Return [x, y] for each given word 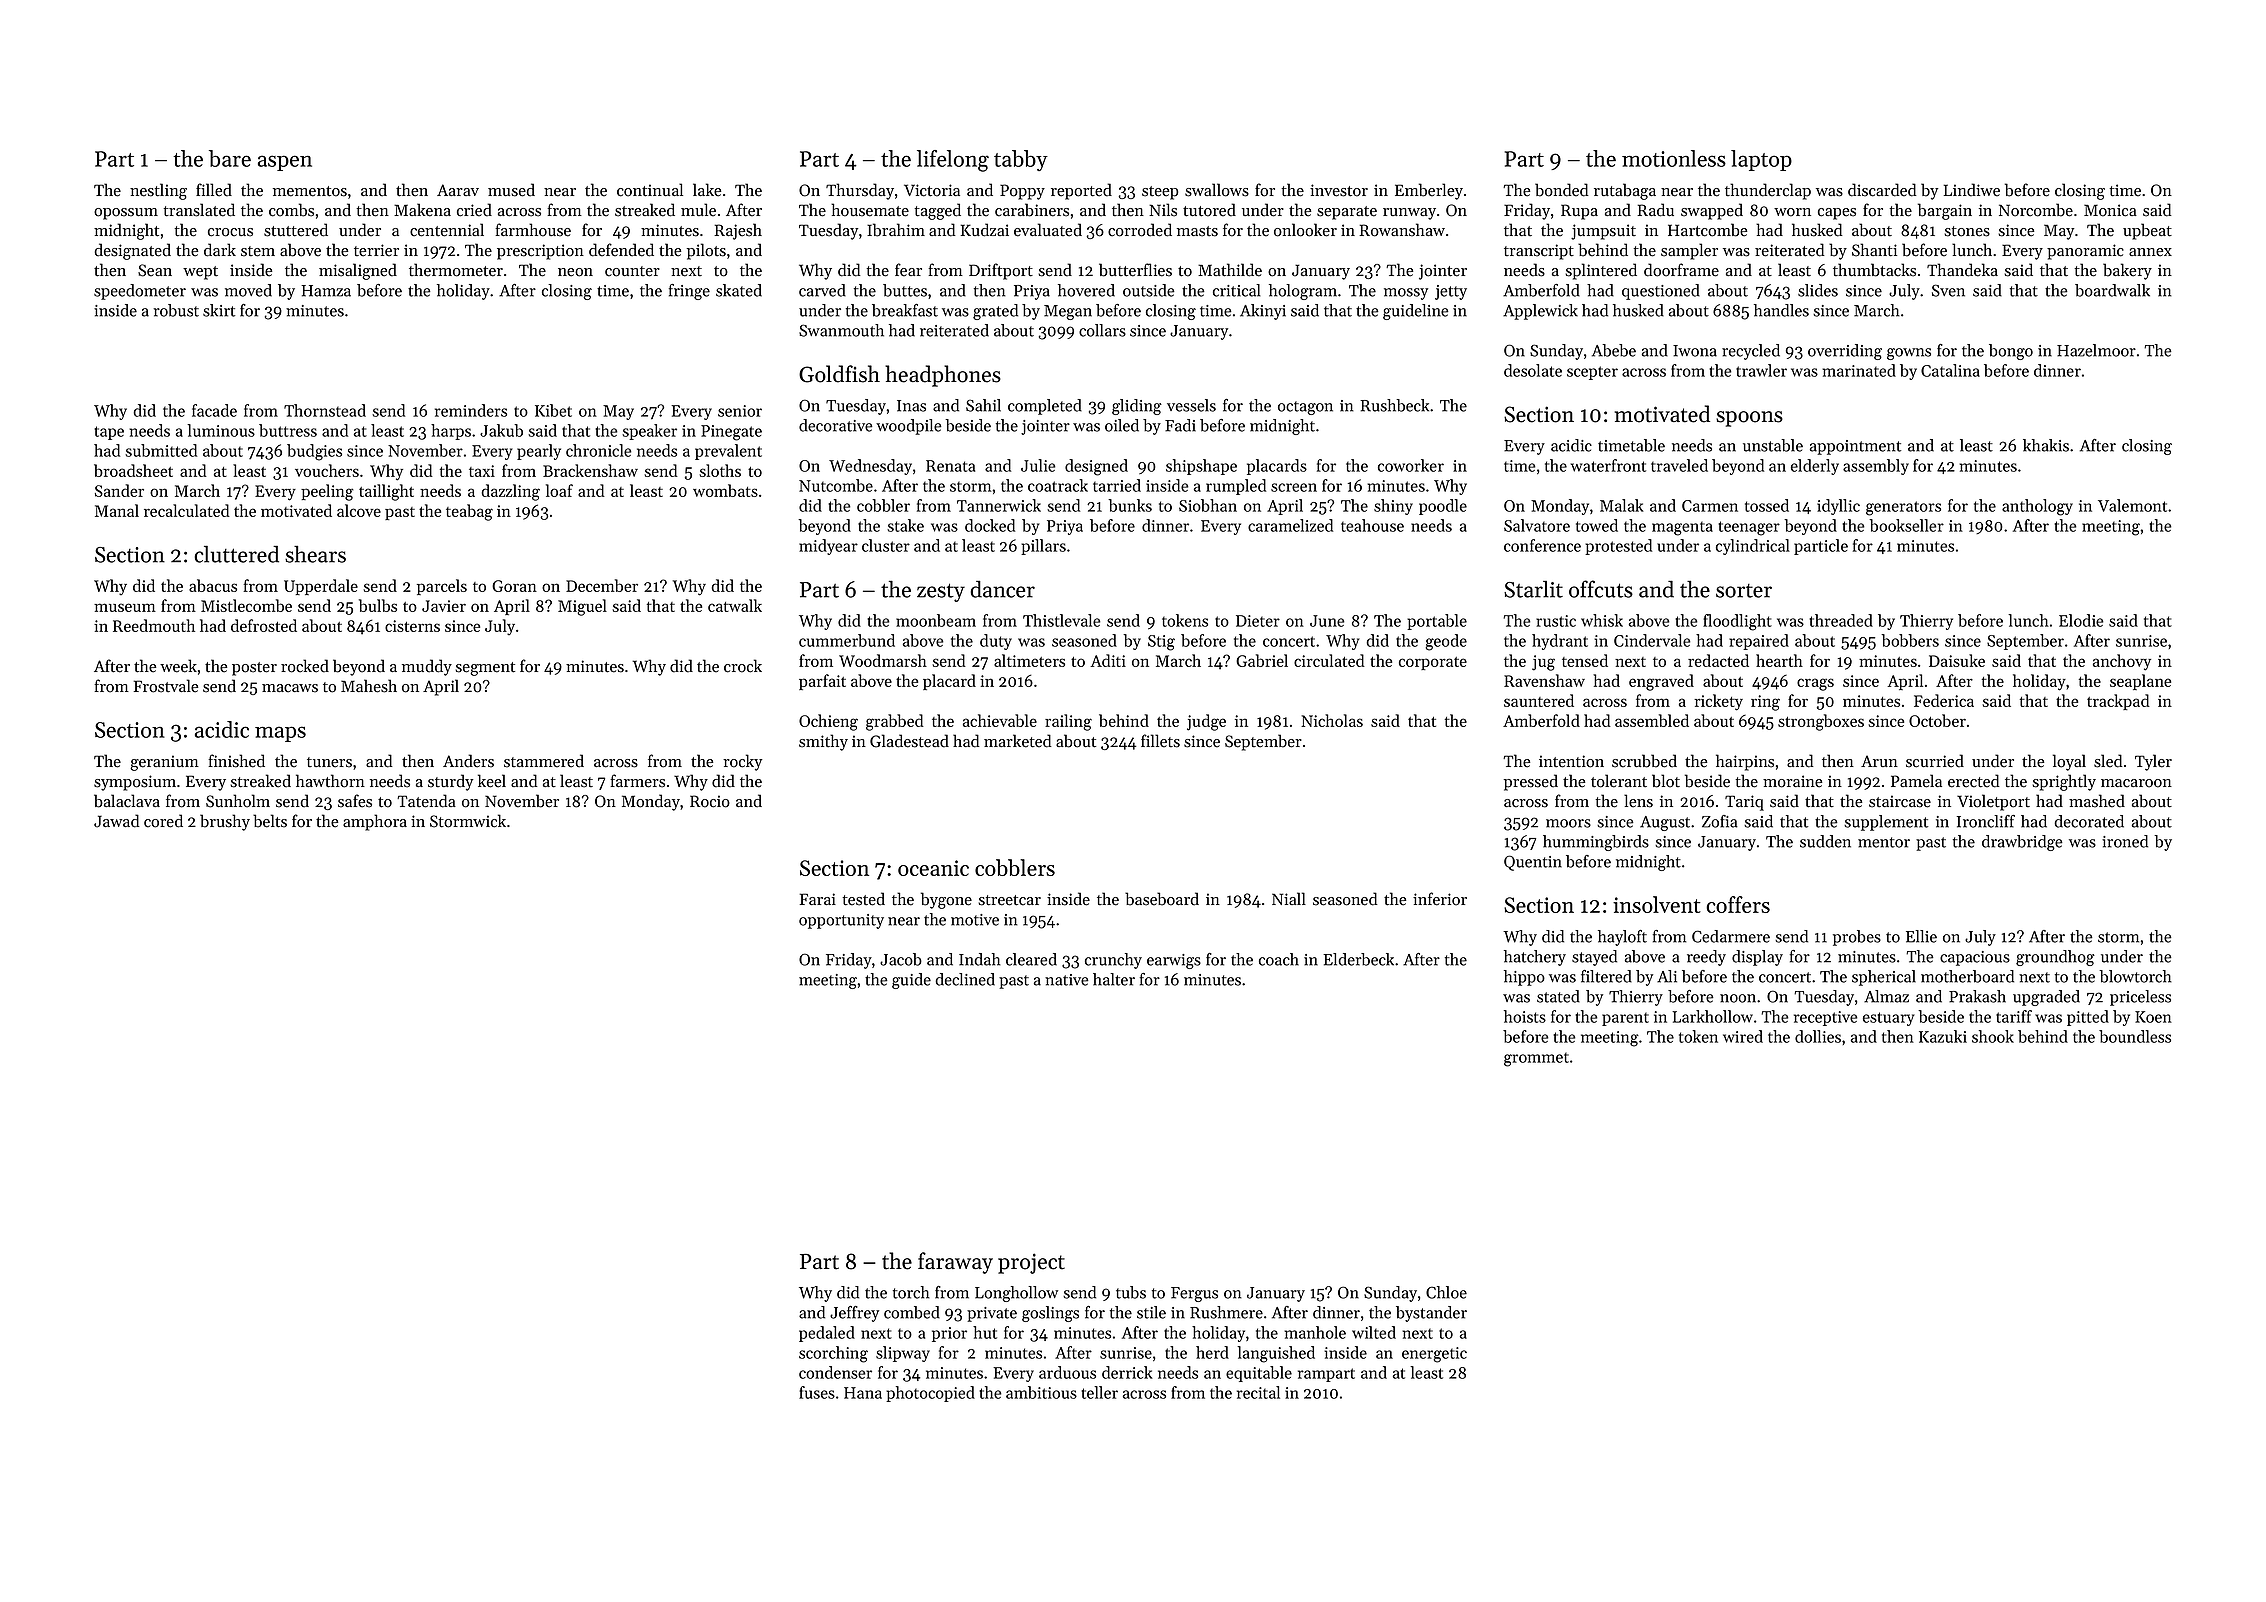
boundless [2135, 1036]
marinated [1859, 370]
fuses [817, 1392]
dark [220, 250]
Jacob [901, 959]
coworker [1411, 465]
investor [1339, 190]
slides [1818, 290]
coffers [1738, 904]
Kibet [553, 410]
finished [236, 761]
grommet [1536, 1059]
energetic [1434, 1355]
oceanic [933, 868]
